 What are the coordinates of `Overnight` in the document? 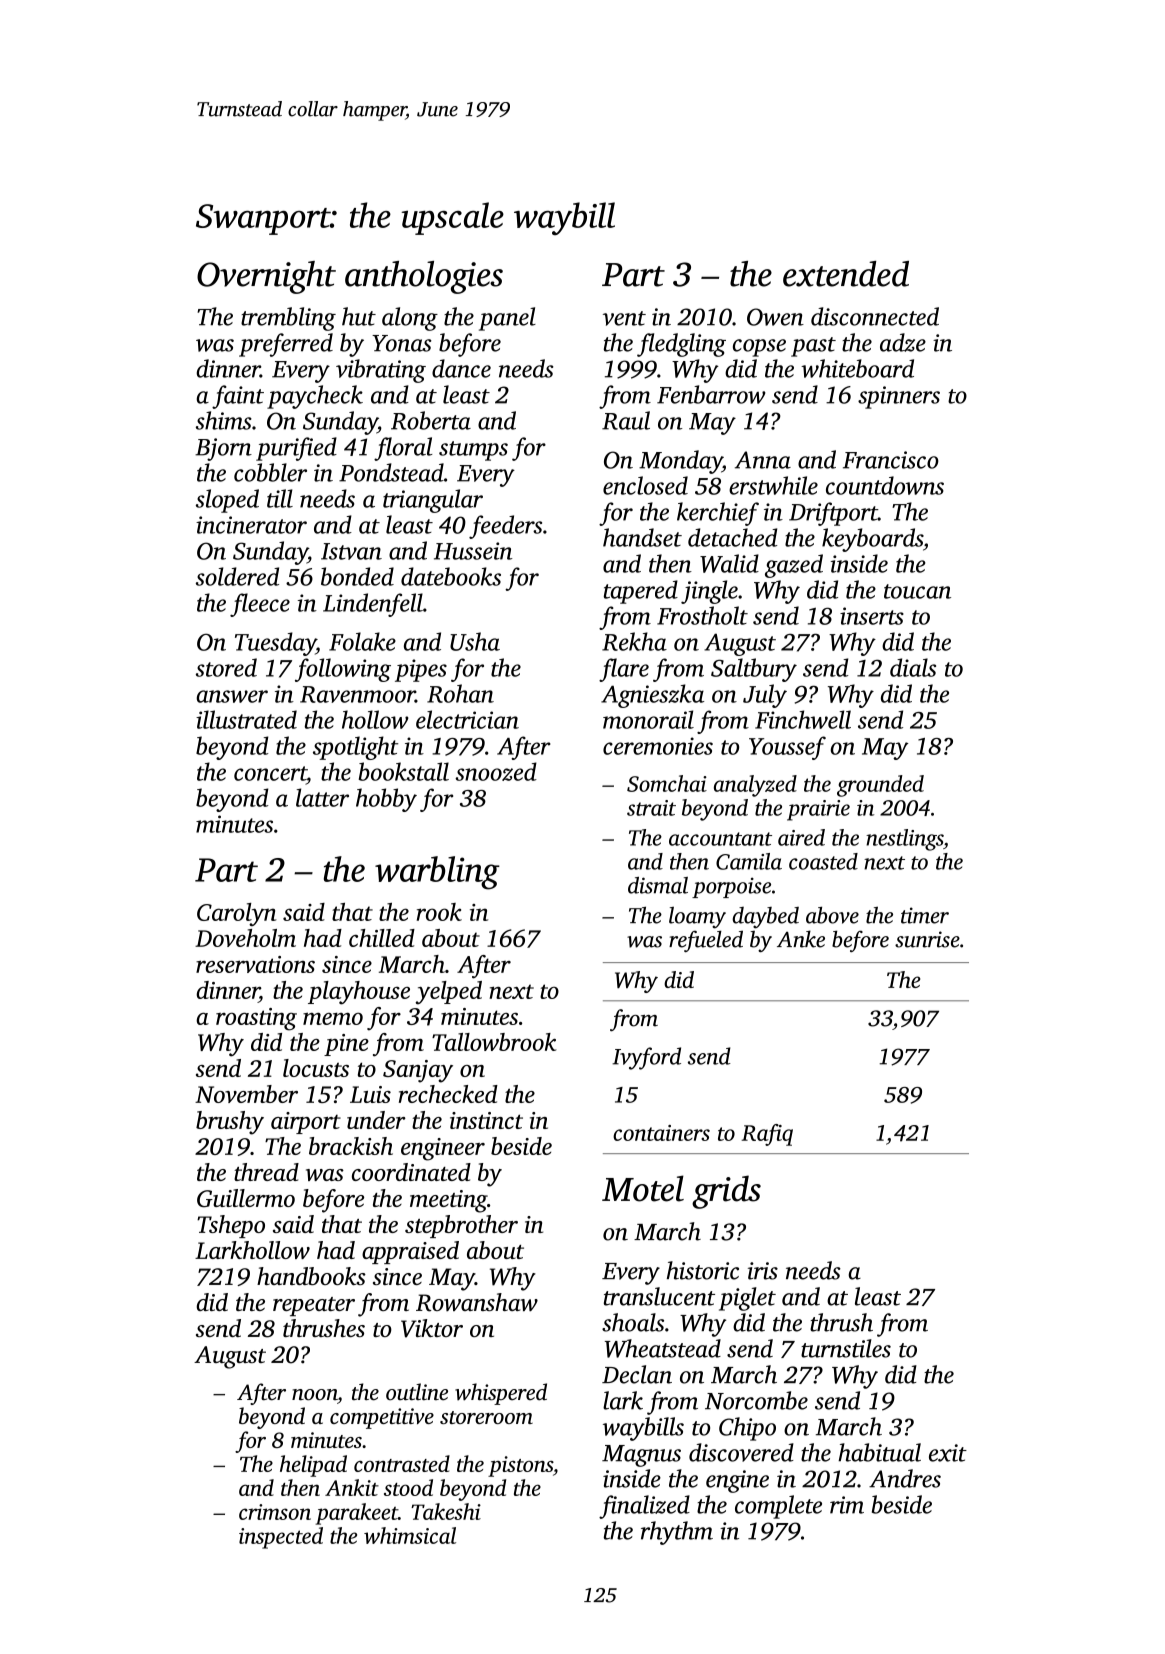 It's located at (266, 277).
